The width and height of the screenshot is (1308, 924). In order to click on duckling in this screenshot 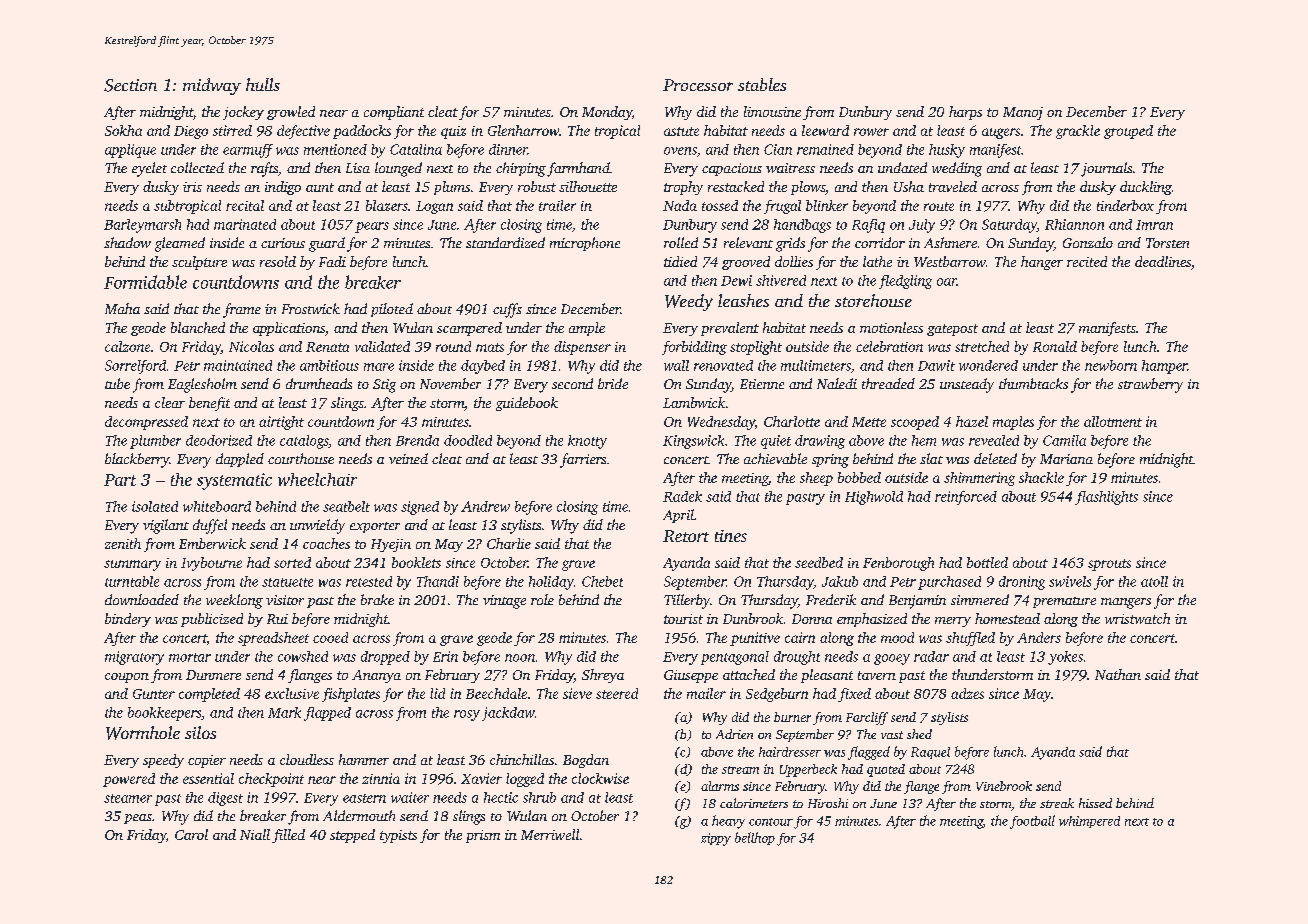, I will do `click(1146, 188)`.
